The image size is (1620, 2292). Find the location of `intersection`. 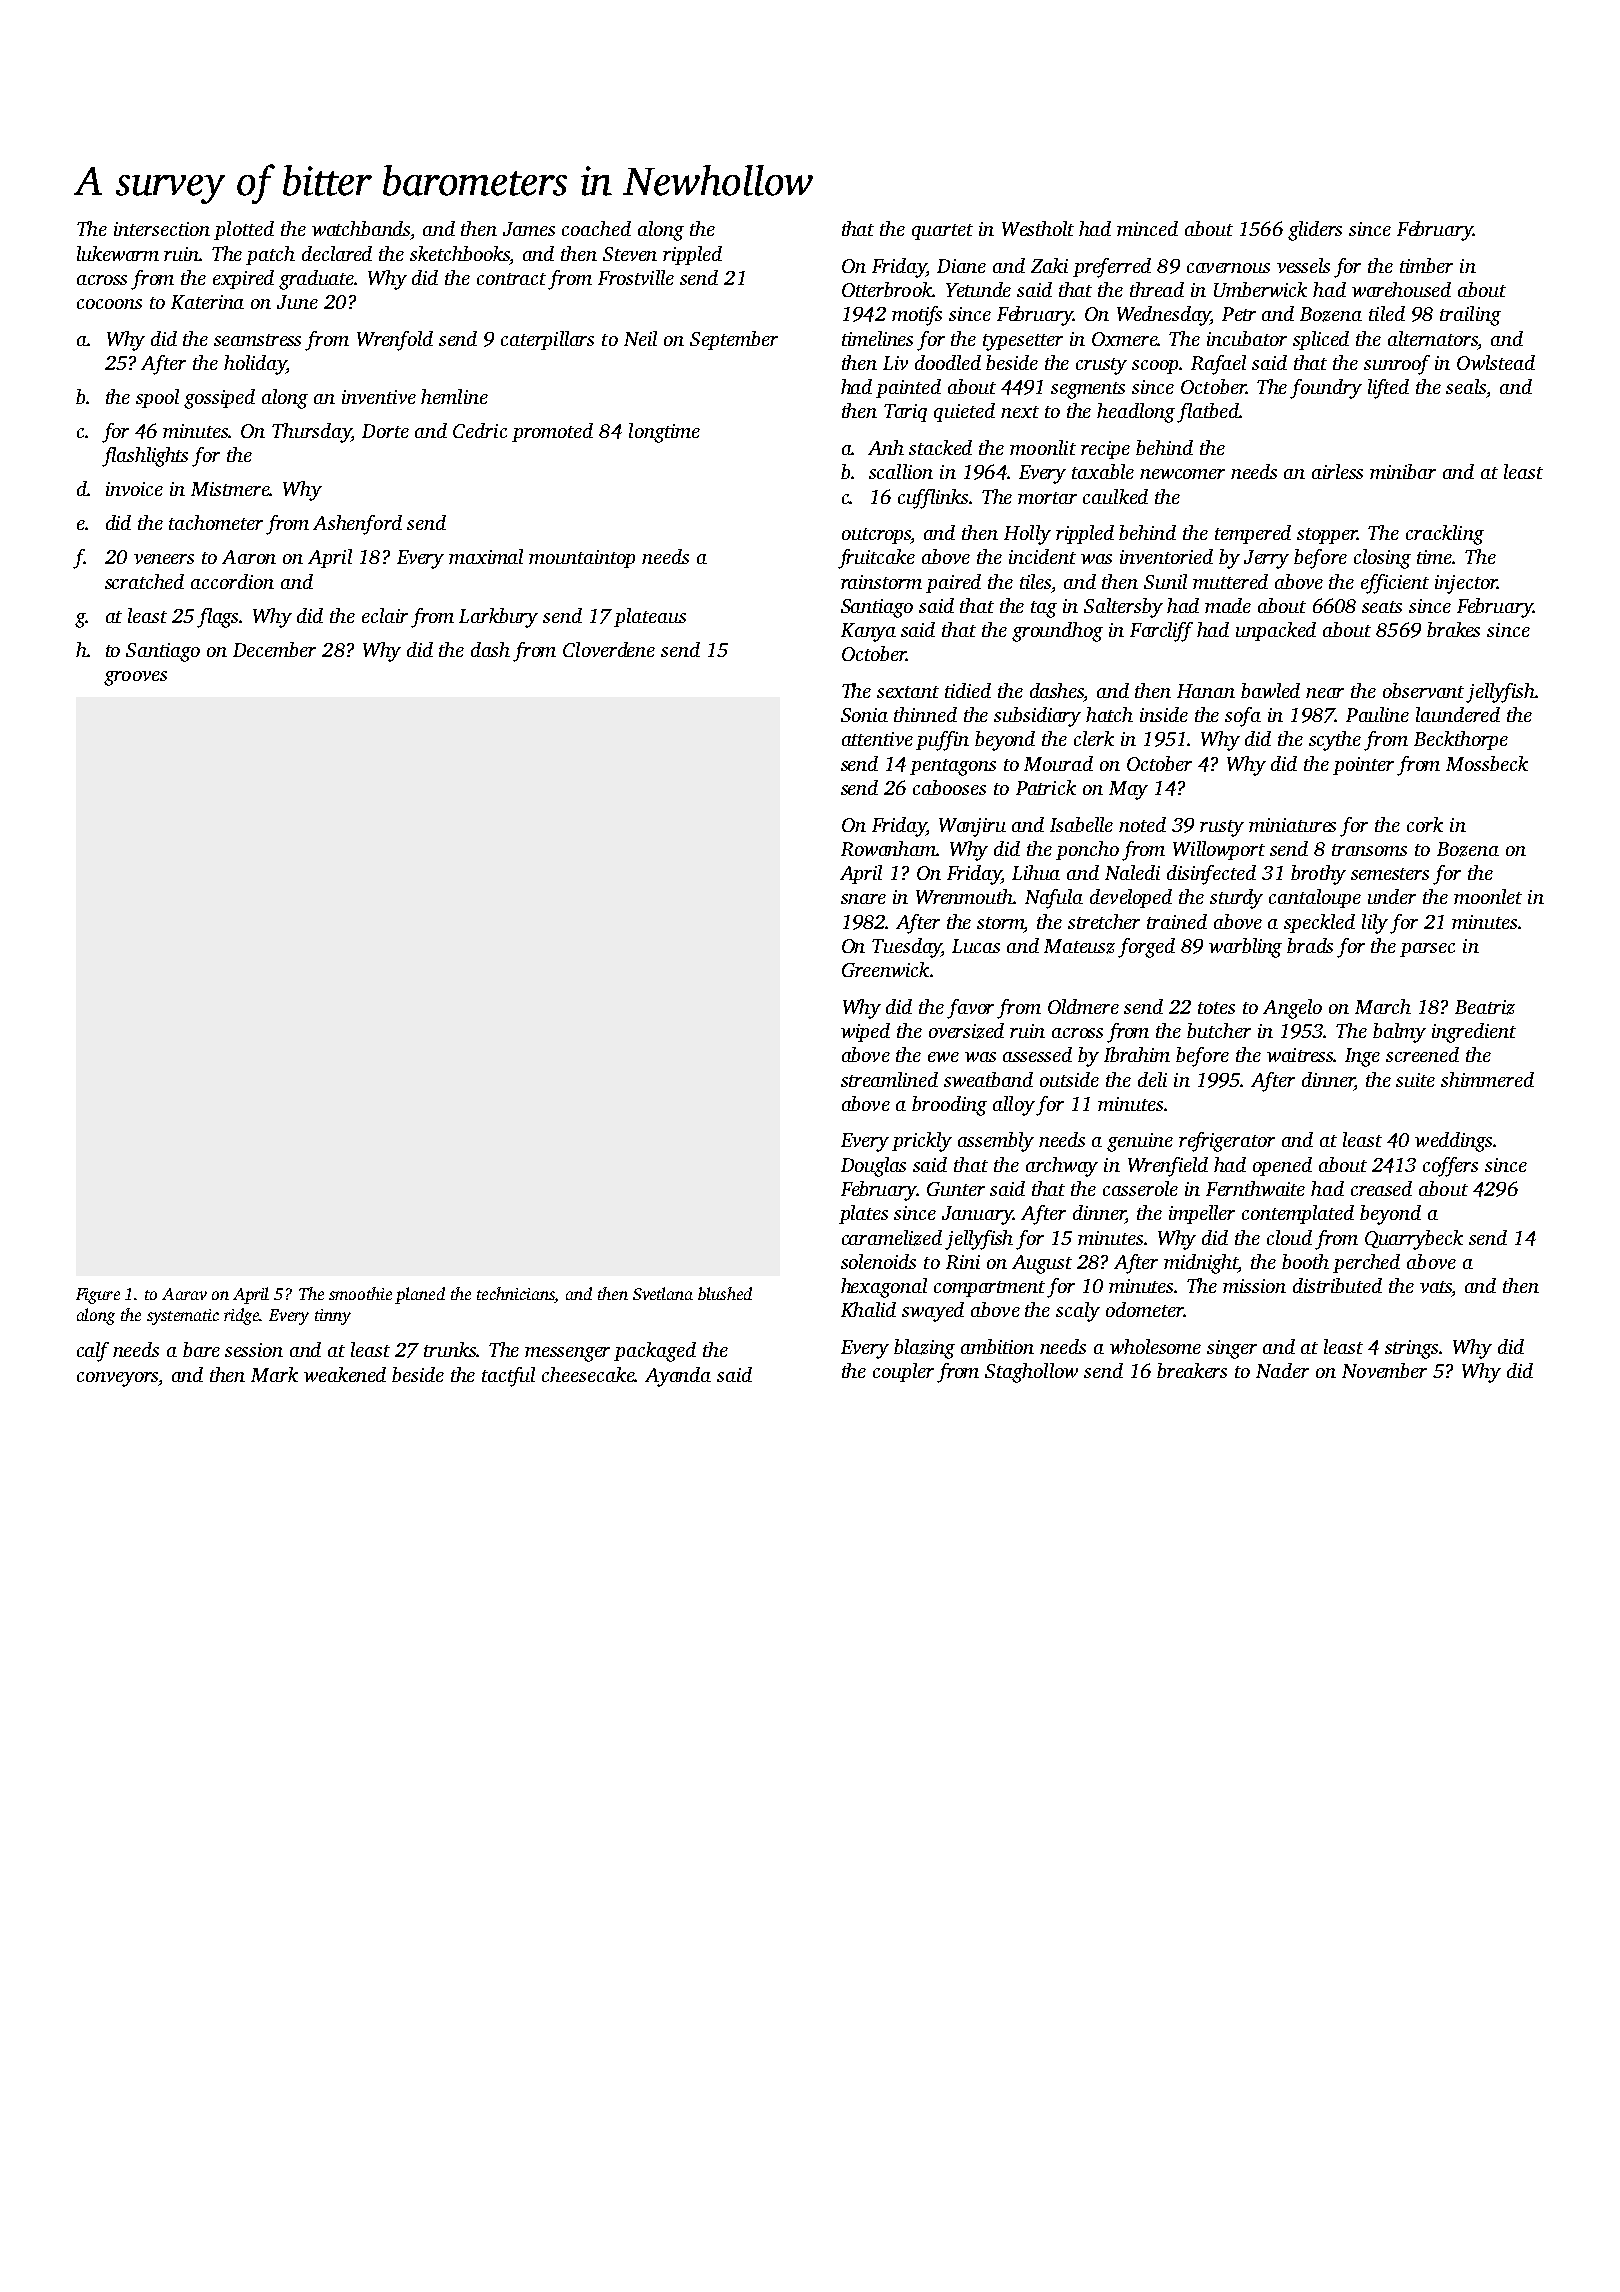

intersection is located at coordinates (162, 229).
